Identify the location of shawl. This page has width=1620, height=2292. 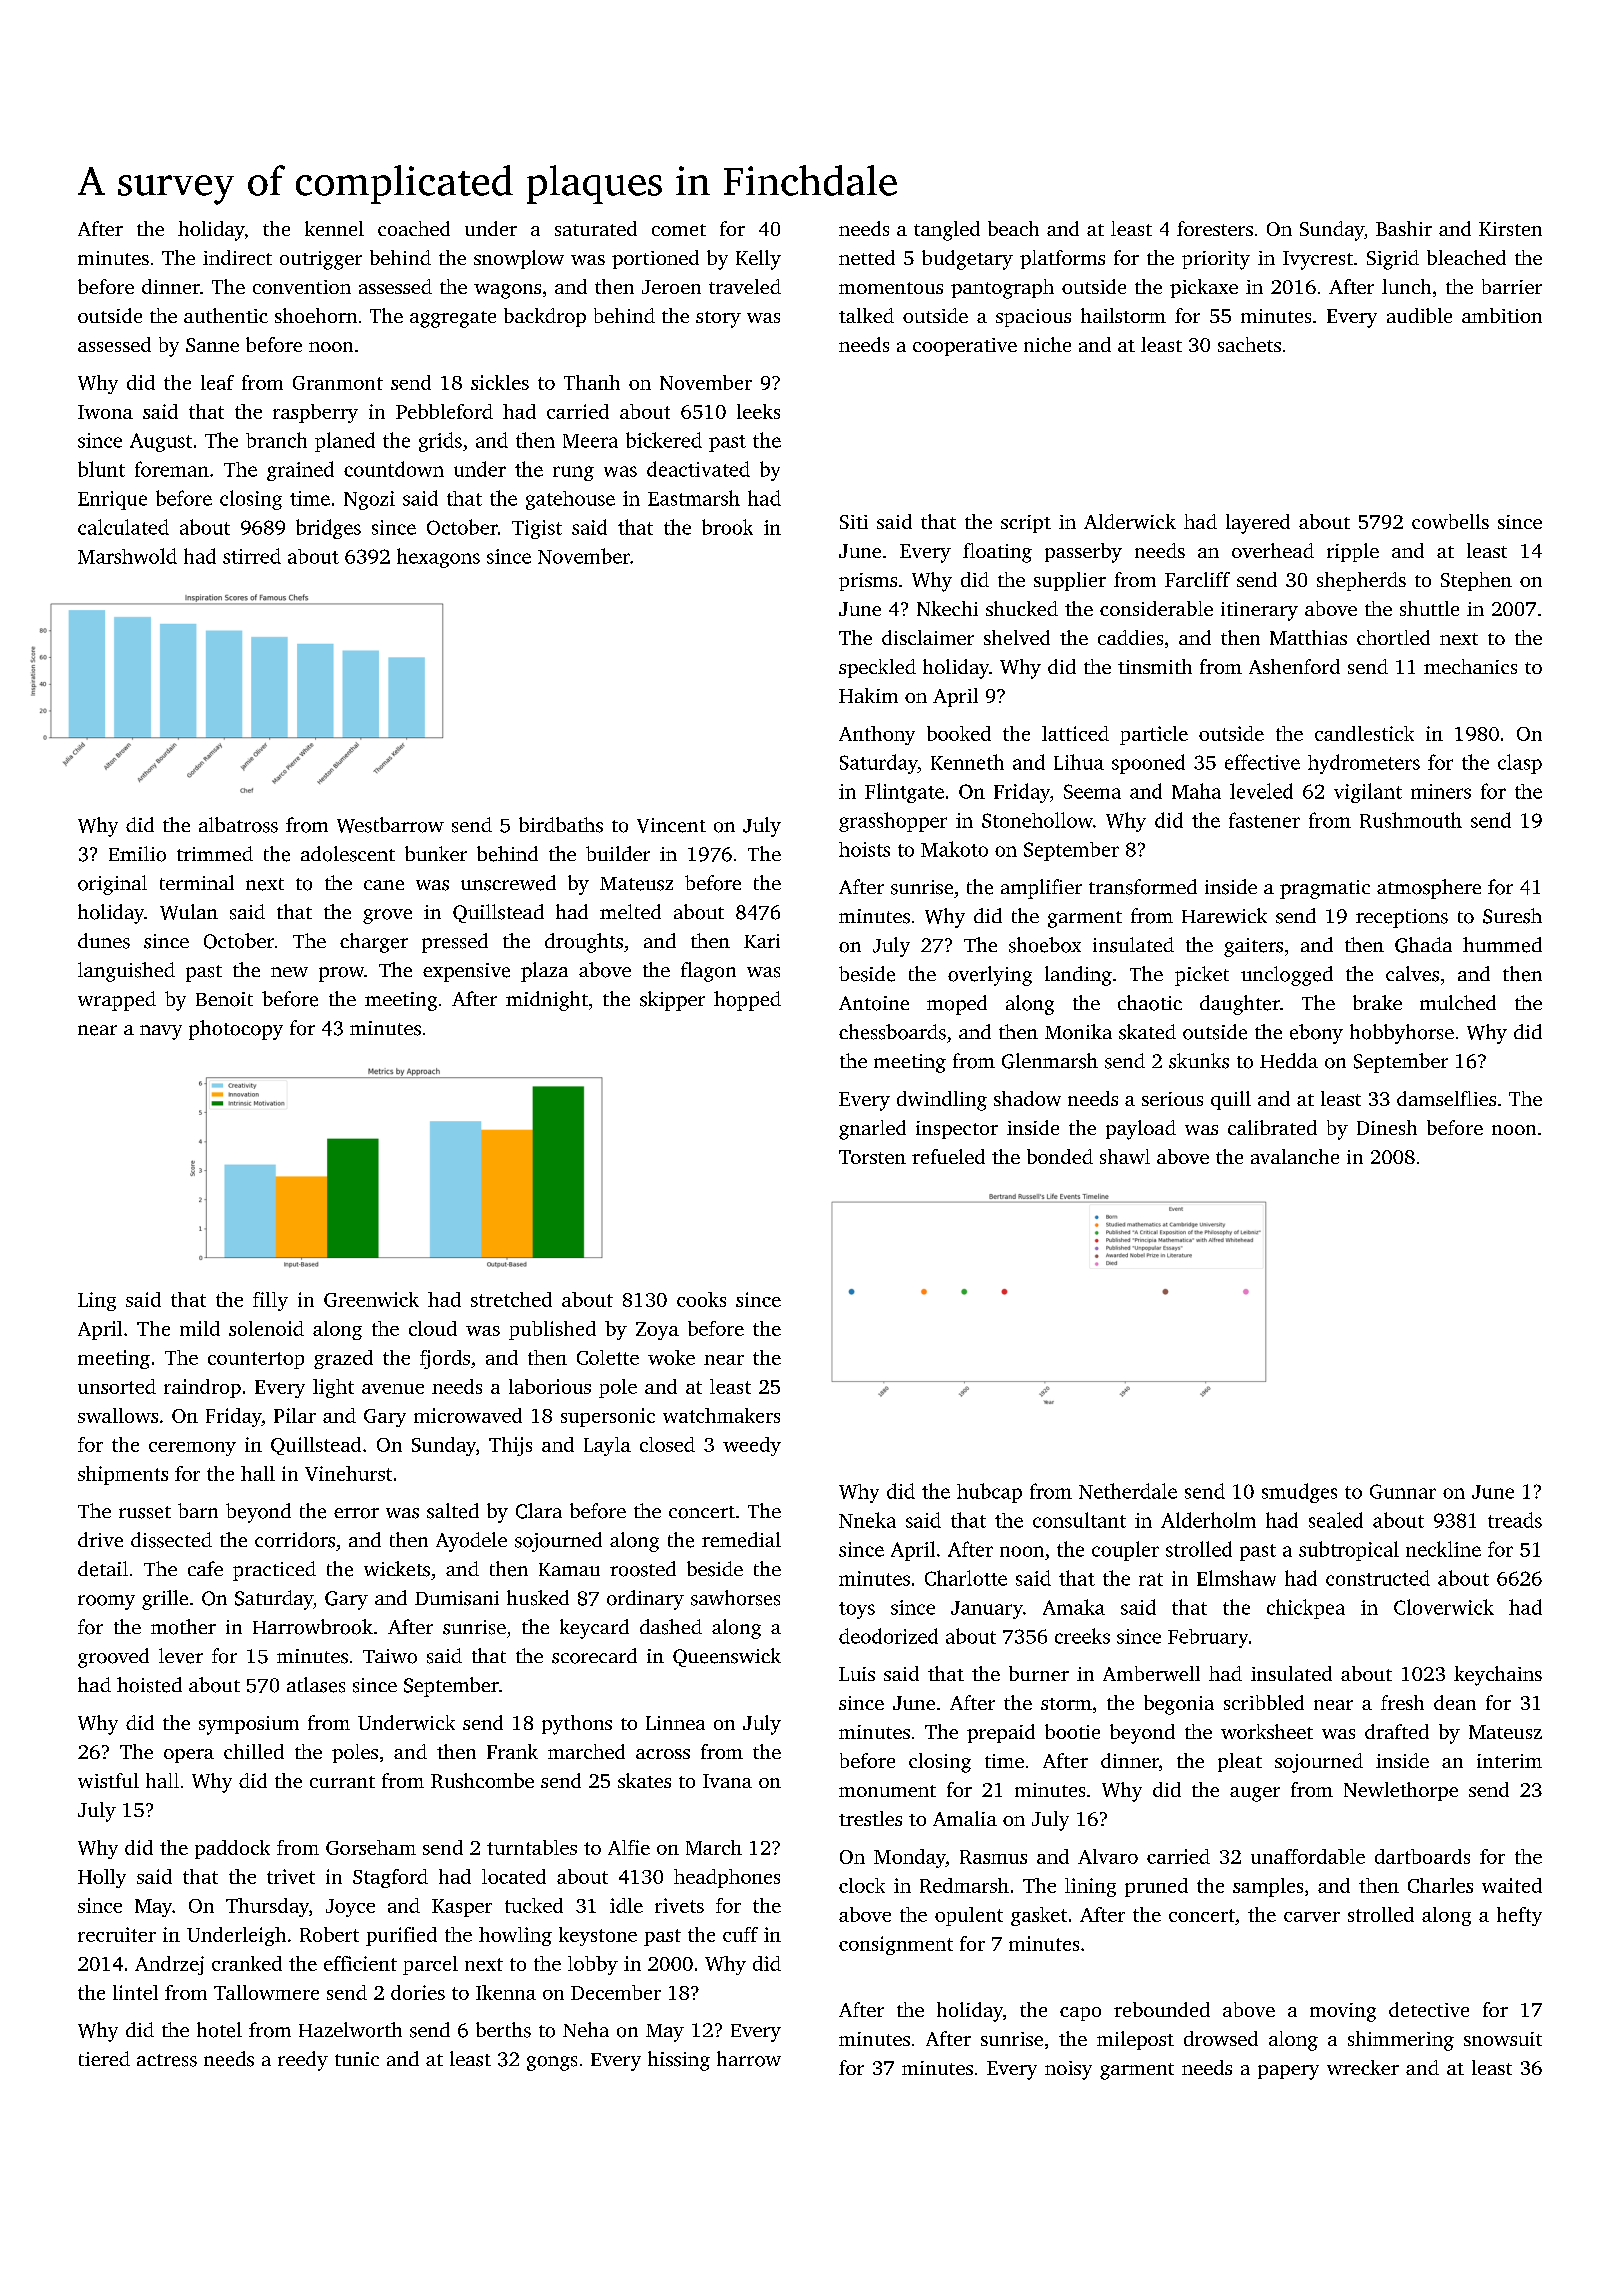
(1125, 1156).
